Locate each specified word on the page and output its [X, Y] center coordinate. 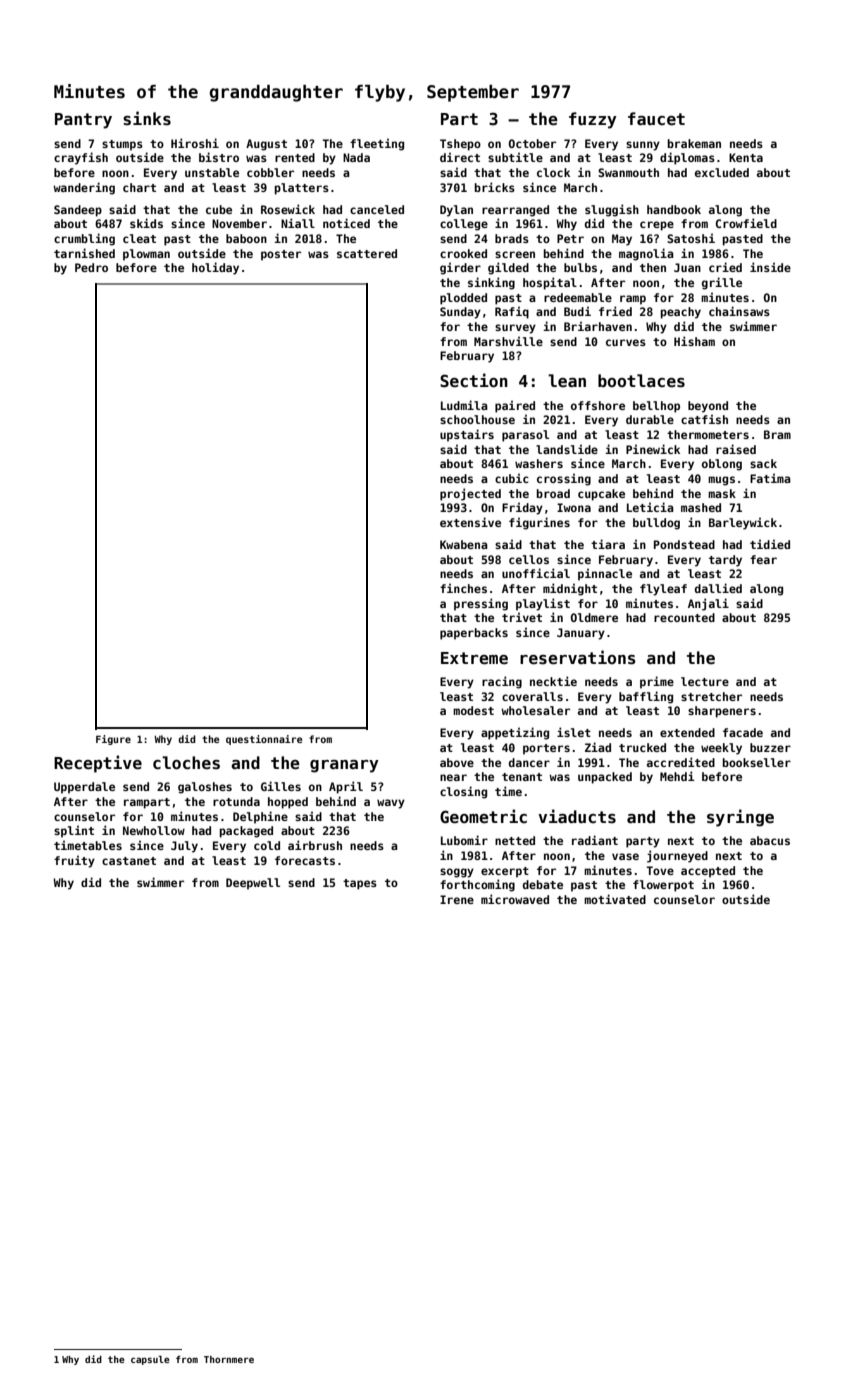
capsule [150, 1360]
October [532, 143]
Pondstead [684, 544]
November [239, 223]
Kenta [746, 157]
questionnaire [264, 740]
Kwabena [464, 544]
